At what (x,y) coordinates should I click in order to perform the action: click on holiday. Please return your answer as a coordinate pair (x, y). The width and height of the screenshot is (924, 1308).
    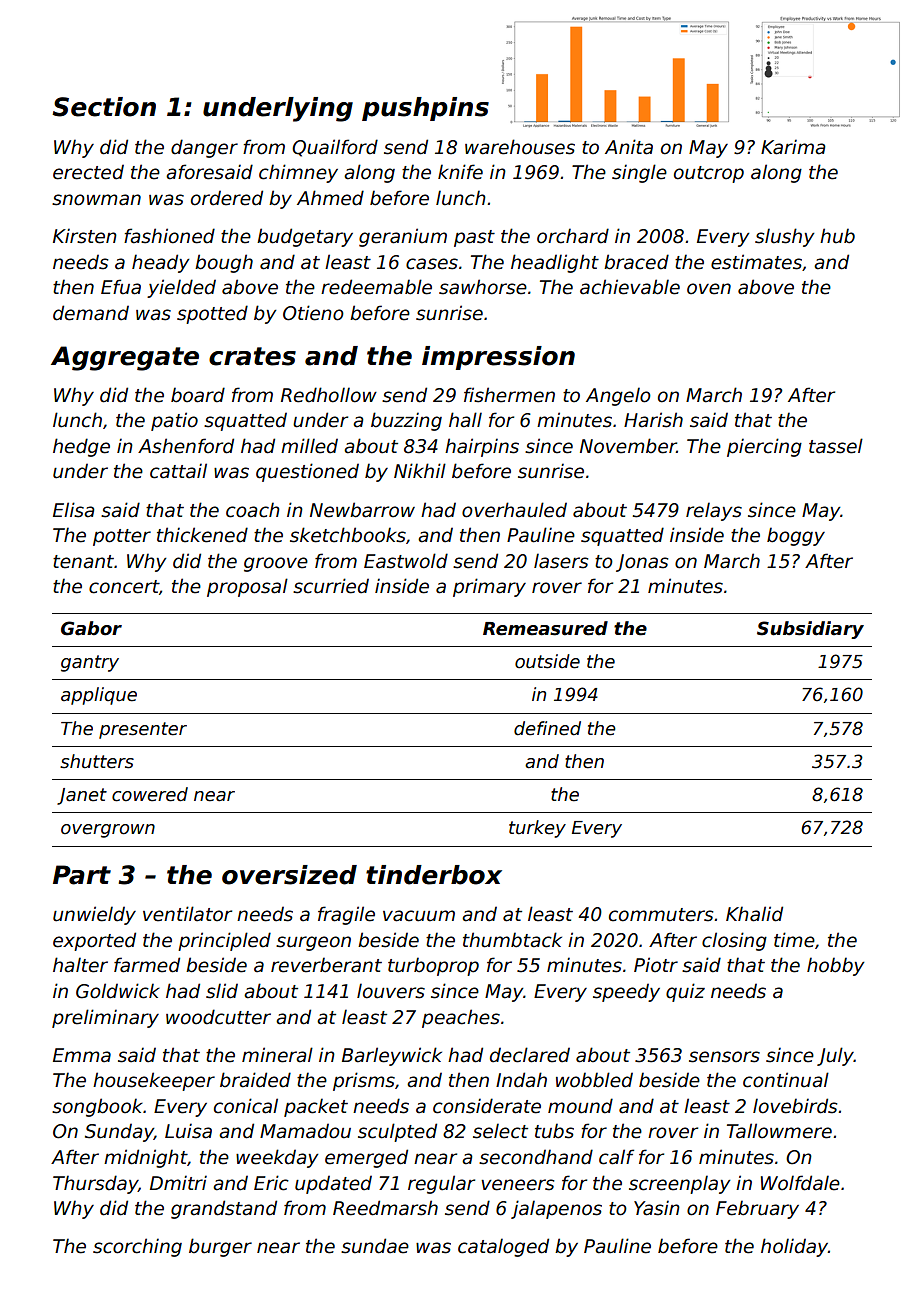
    Looking at the image, I should click on (794, 1247).
